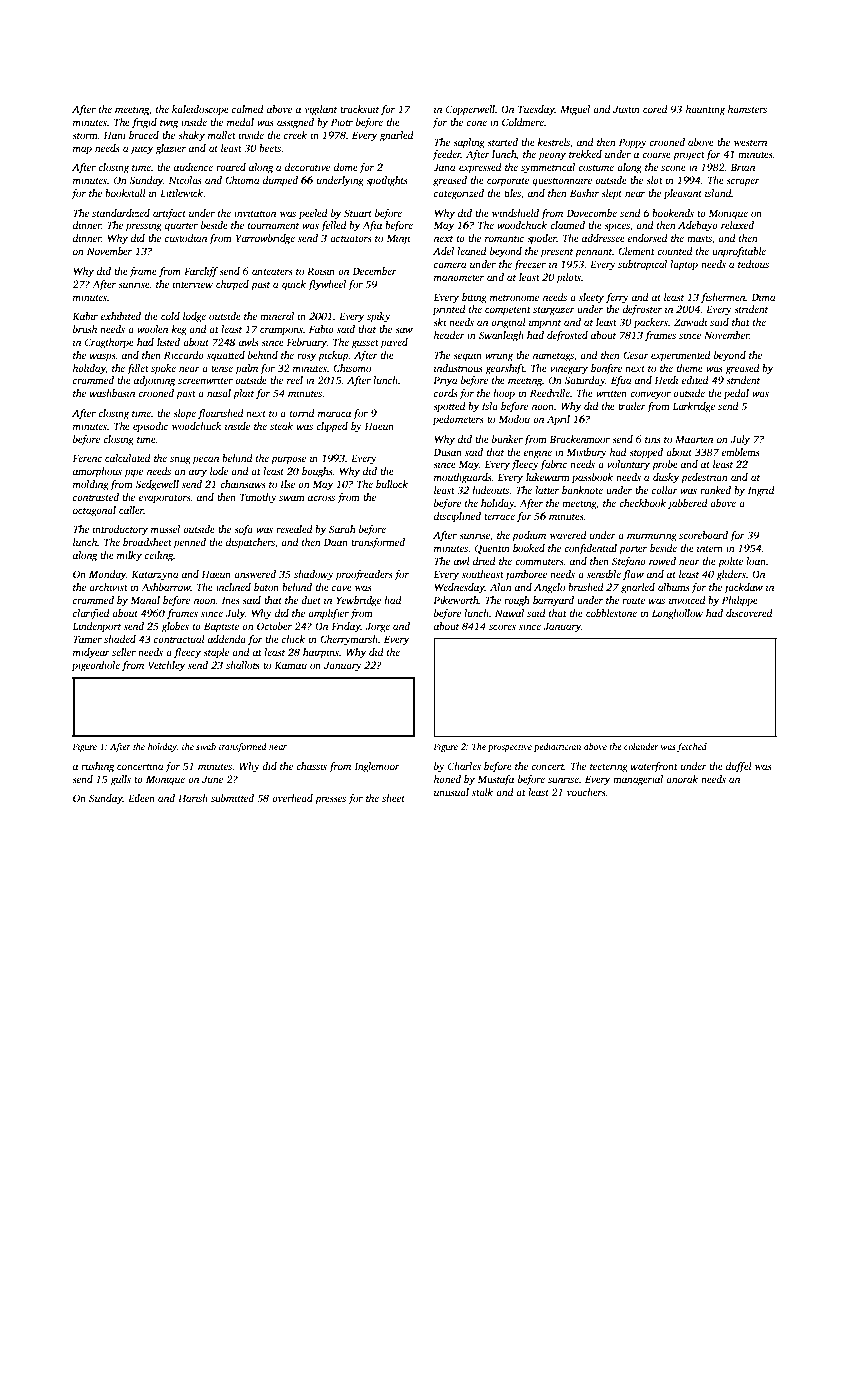 Image resolution: width=849 pixels, height=1400 pixels. What do you see at coordinates (459, 194) in the document?
I see `categorized` at bounding box center [459, 194].
